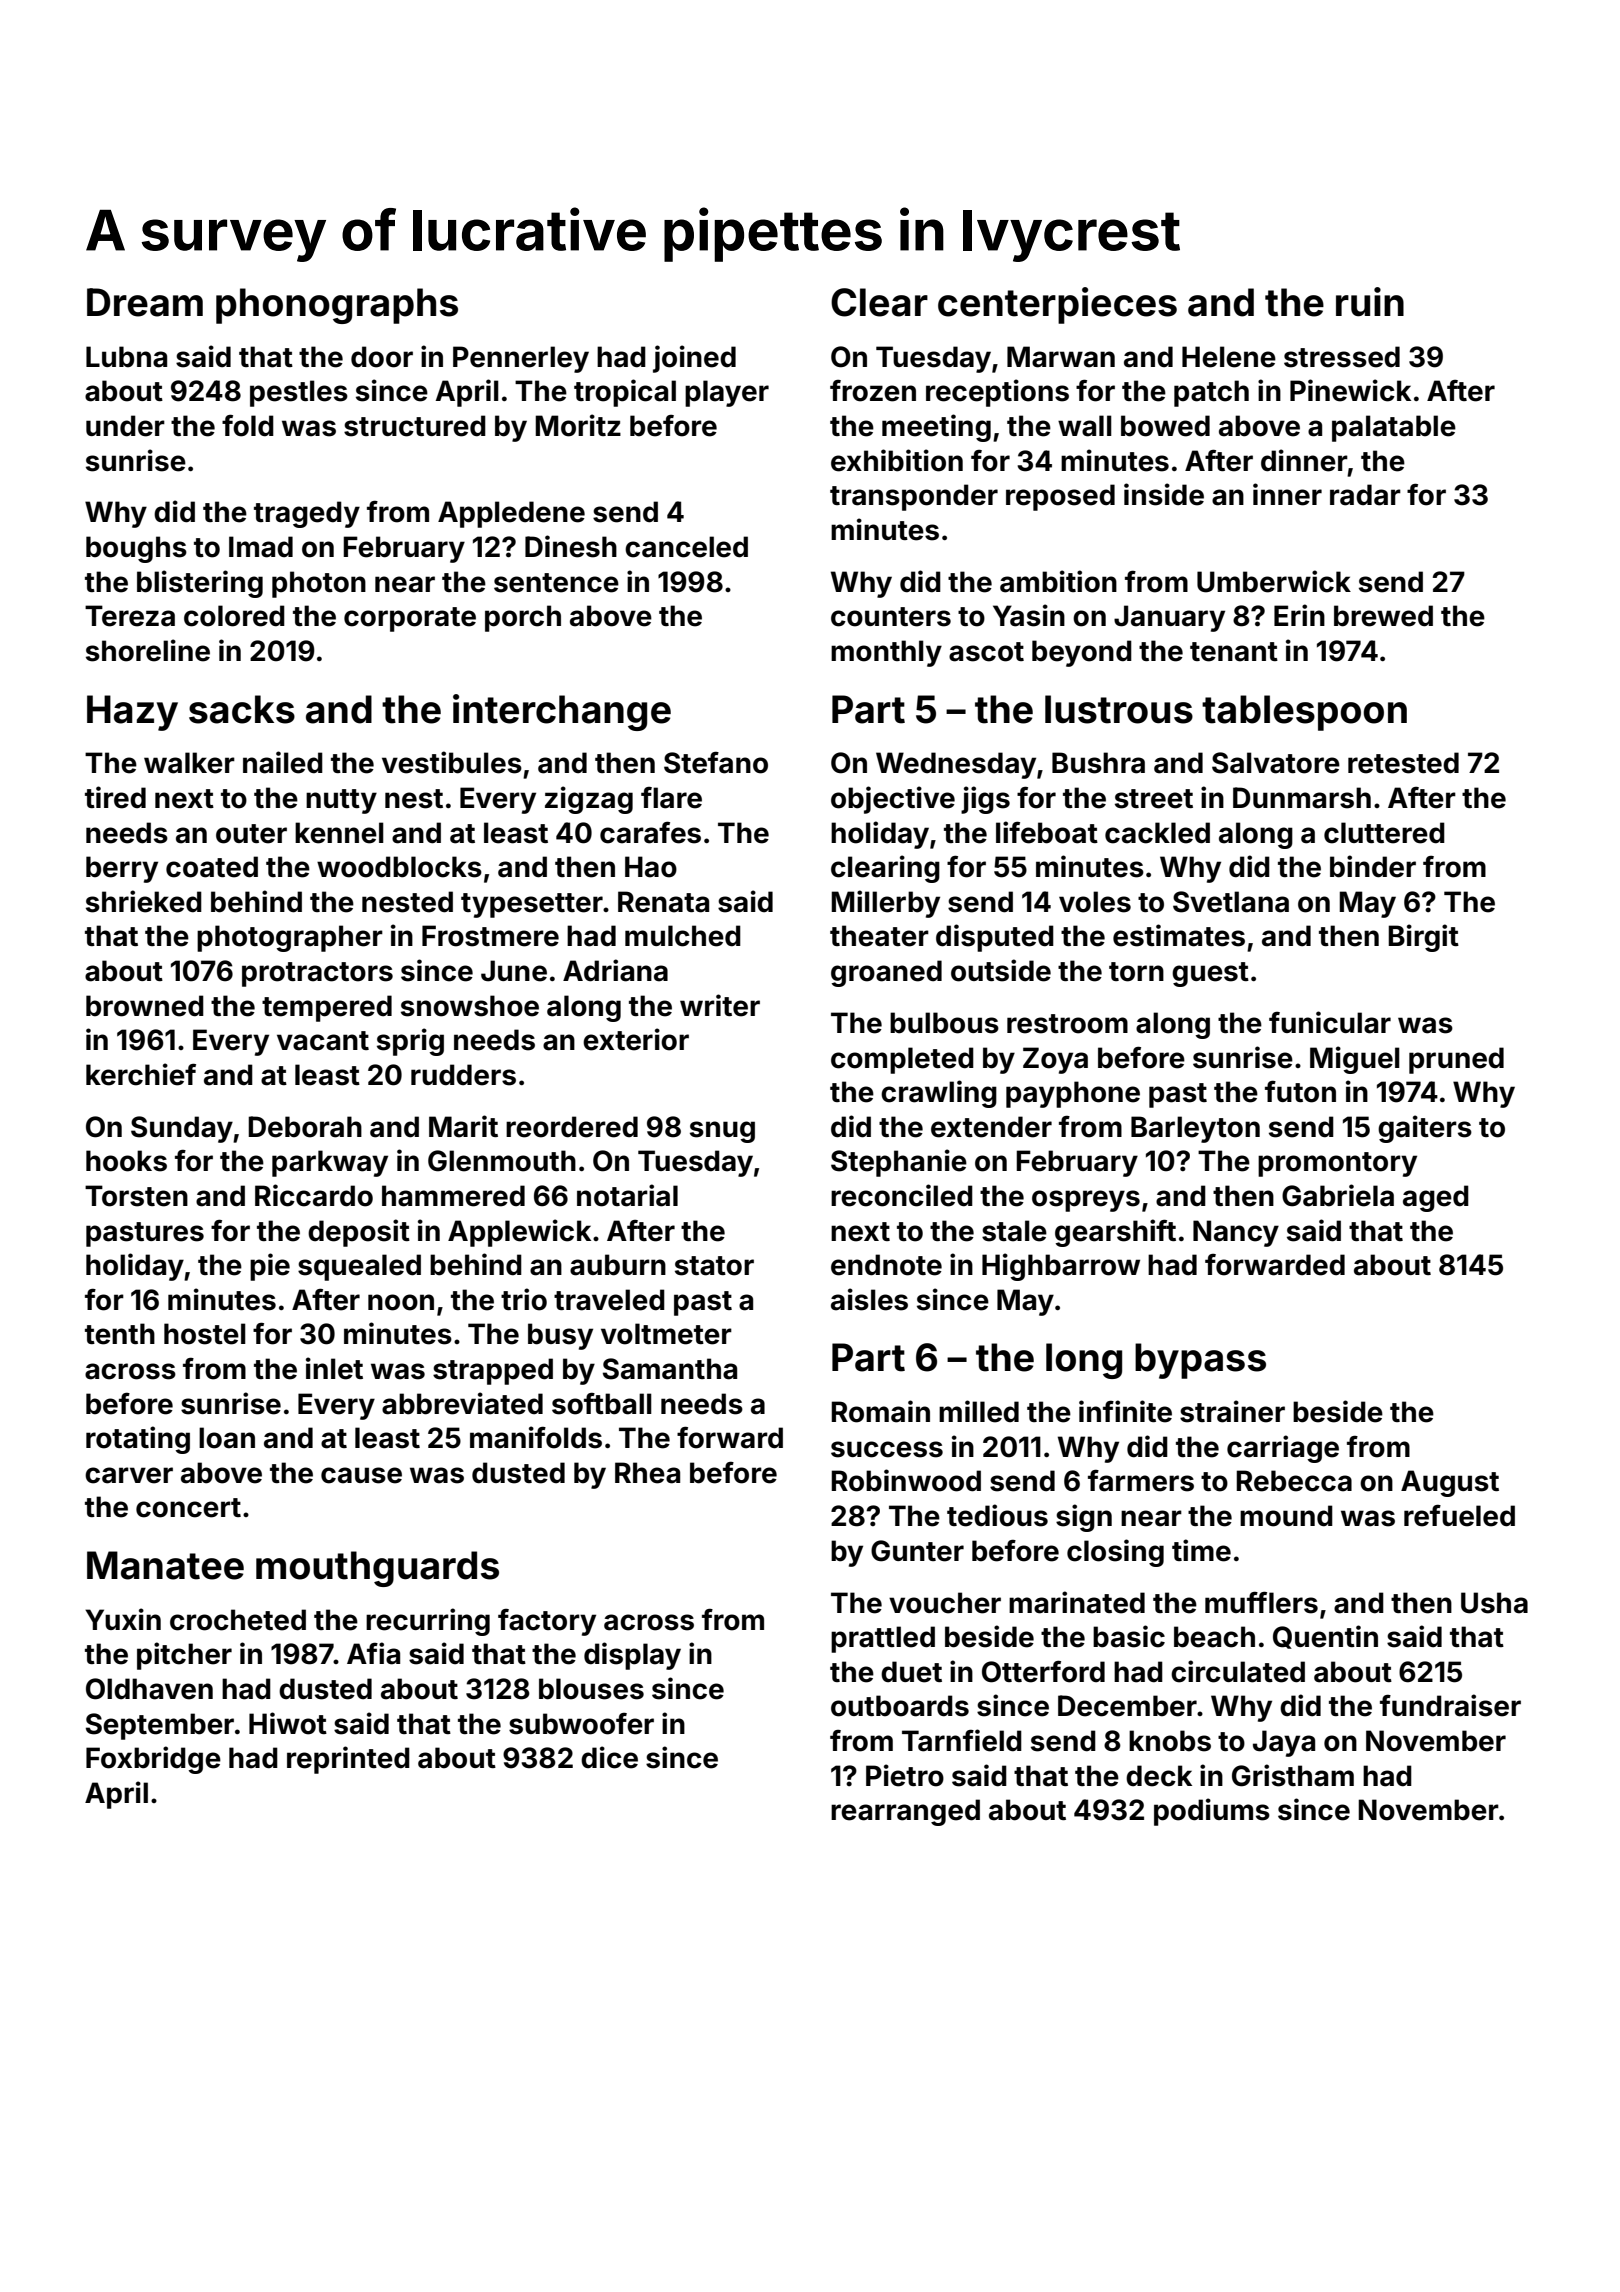 The height and width of the screenshot is (2292, 1620). What do you see at coordinates (1014, 1231) in the screenshot?
I see `stale` at bounding box center [1014, 1231].
